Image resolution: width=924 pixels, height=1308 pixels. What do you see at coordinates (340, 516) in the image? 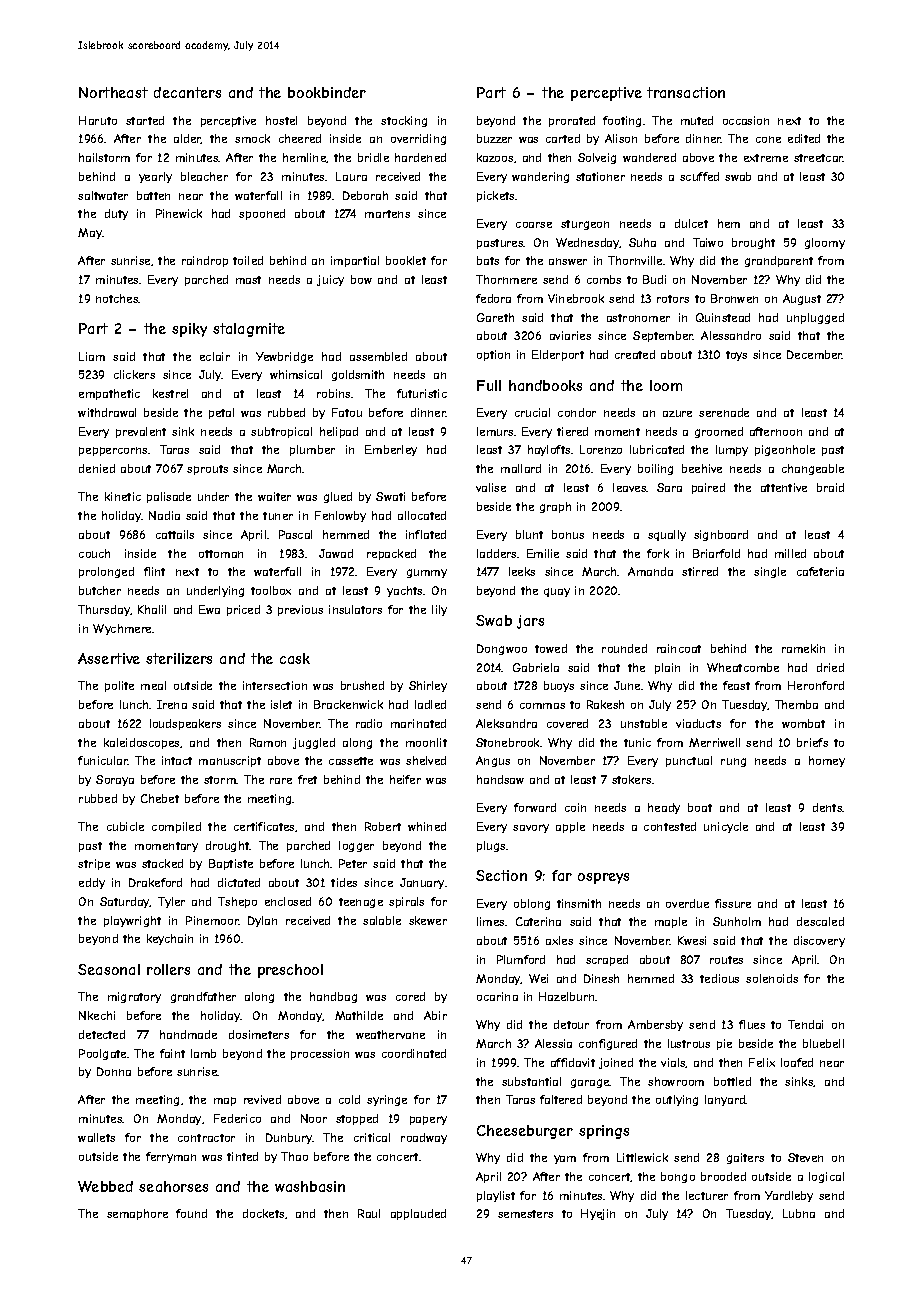
I see `Fenlowby` at bounding box center [340, 516].
